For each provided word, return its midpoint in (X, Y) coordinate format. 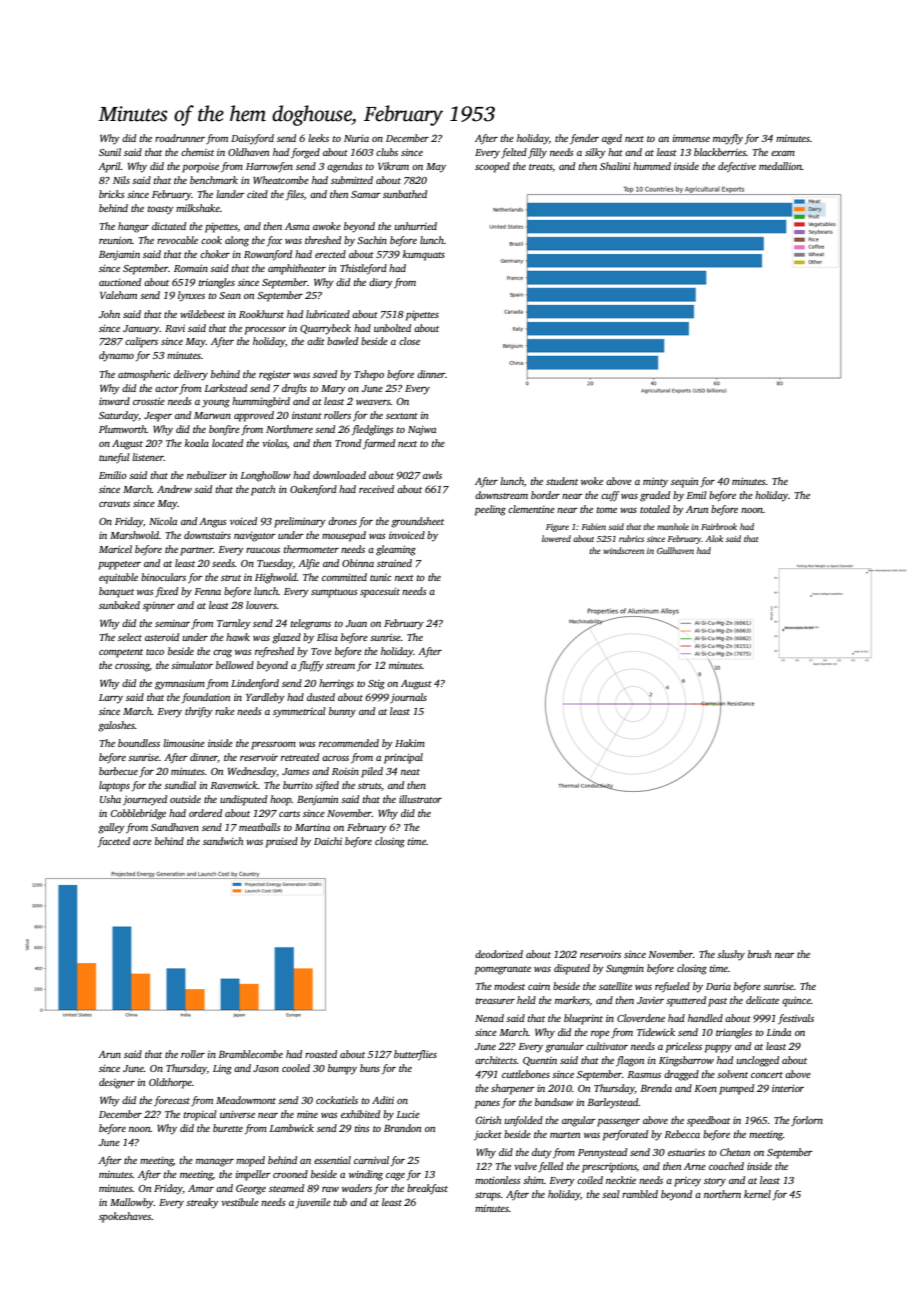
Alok (714, 538)
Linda (778, 1032)
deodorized (499, 954)
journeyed (145, 800)
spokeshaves (125, 1217)
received (376, 489)
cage (395, 1177)
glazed (286, 638)
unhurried (416, 226)
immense (691, 138)
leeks (318, 138)
